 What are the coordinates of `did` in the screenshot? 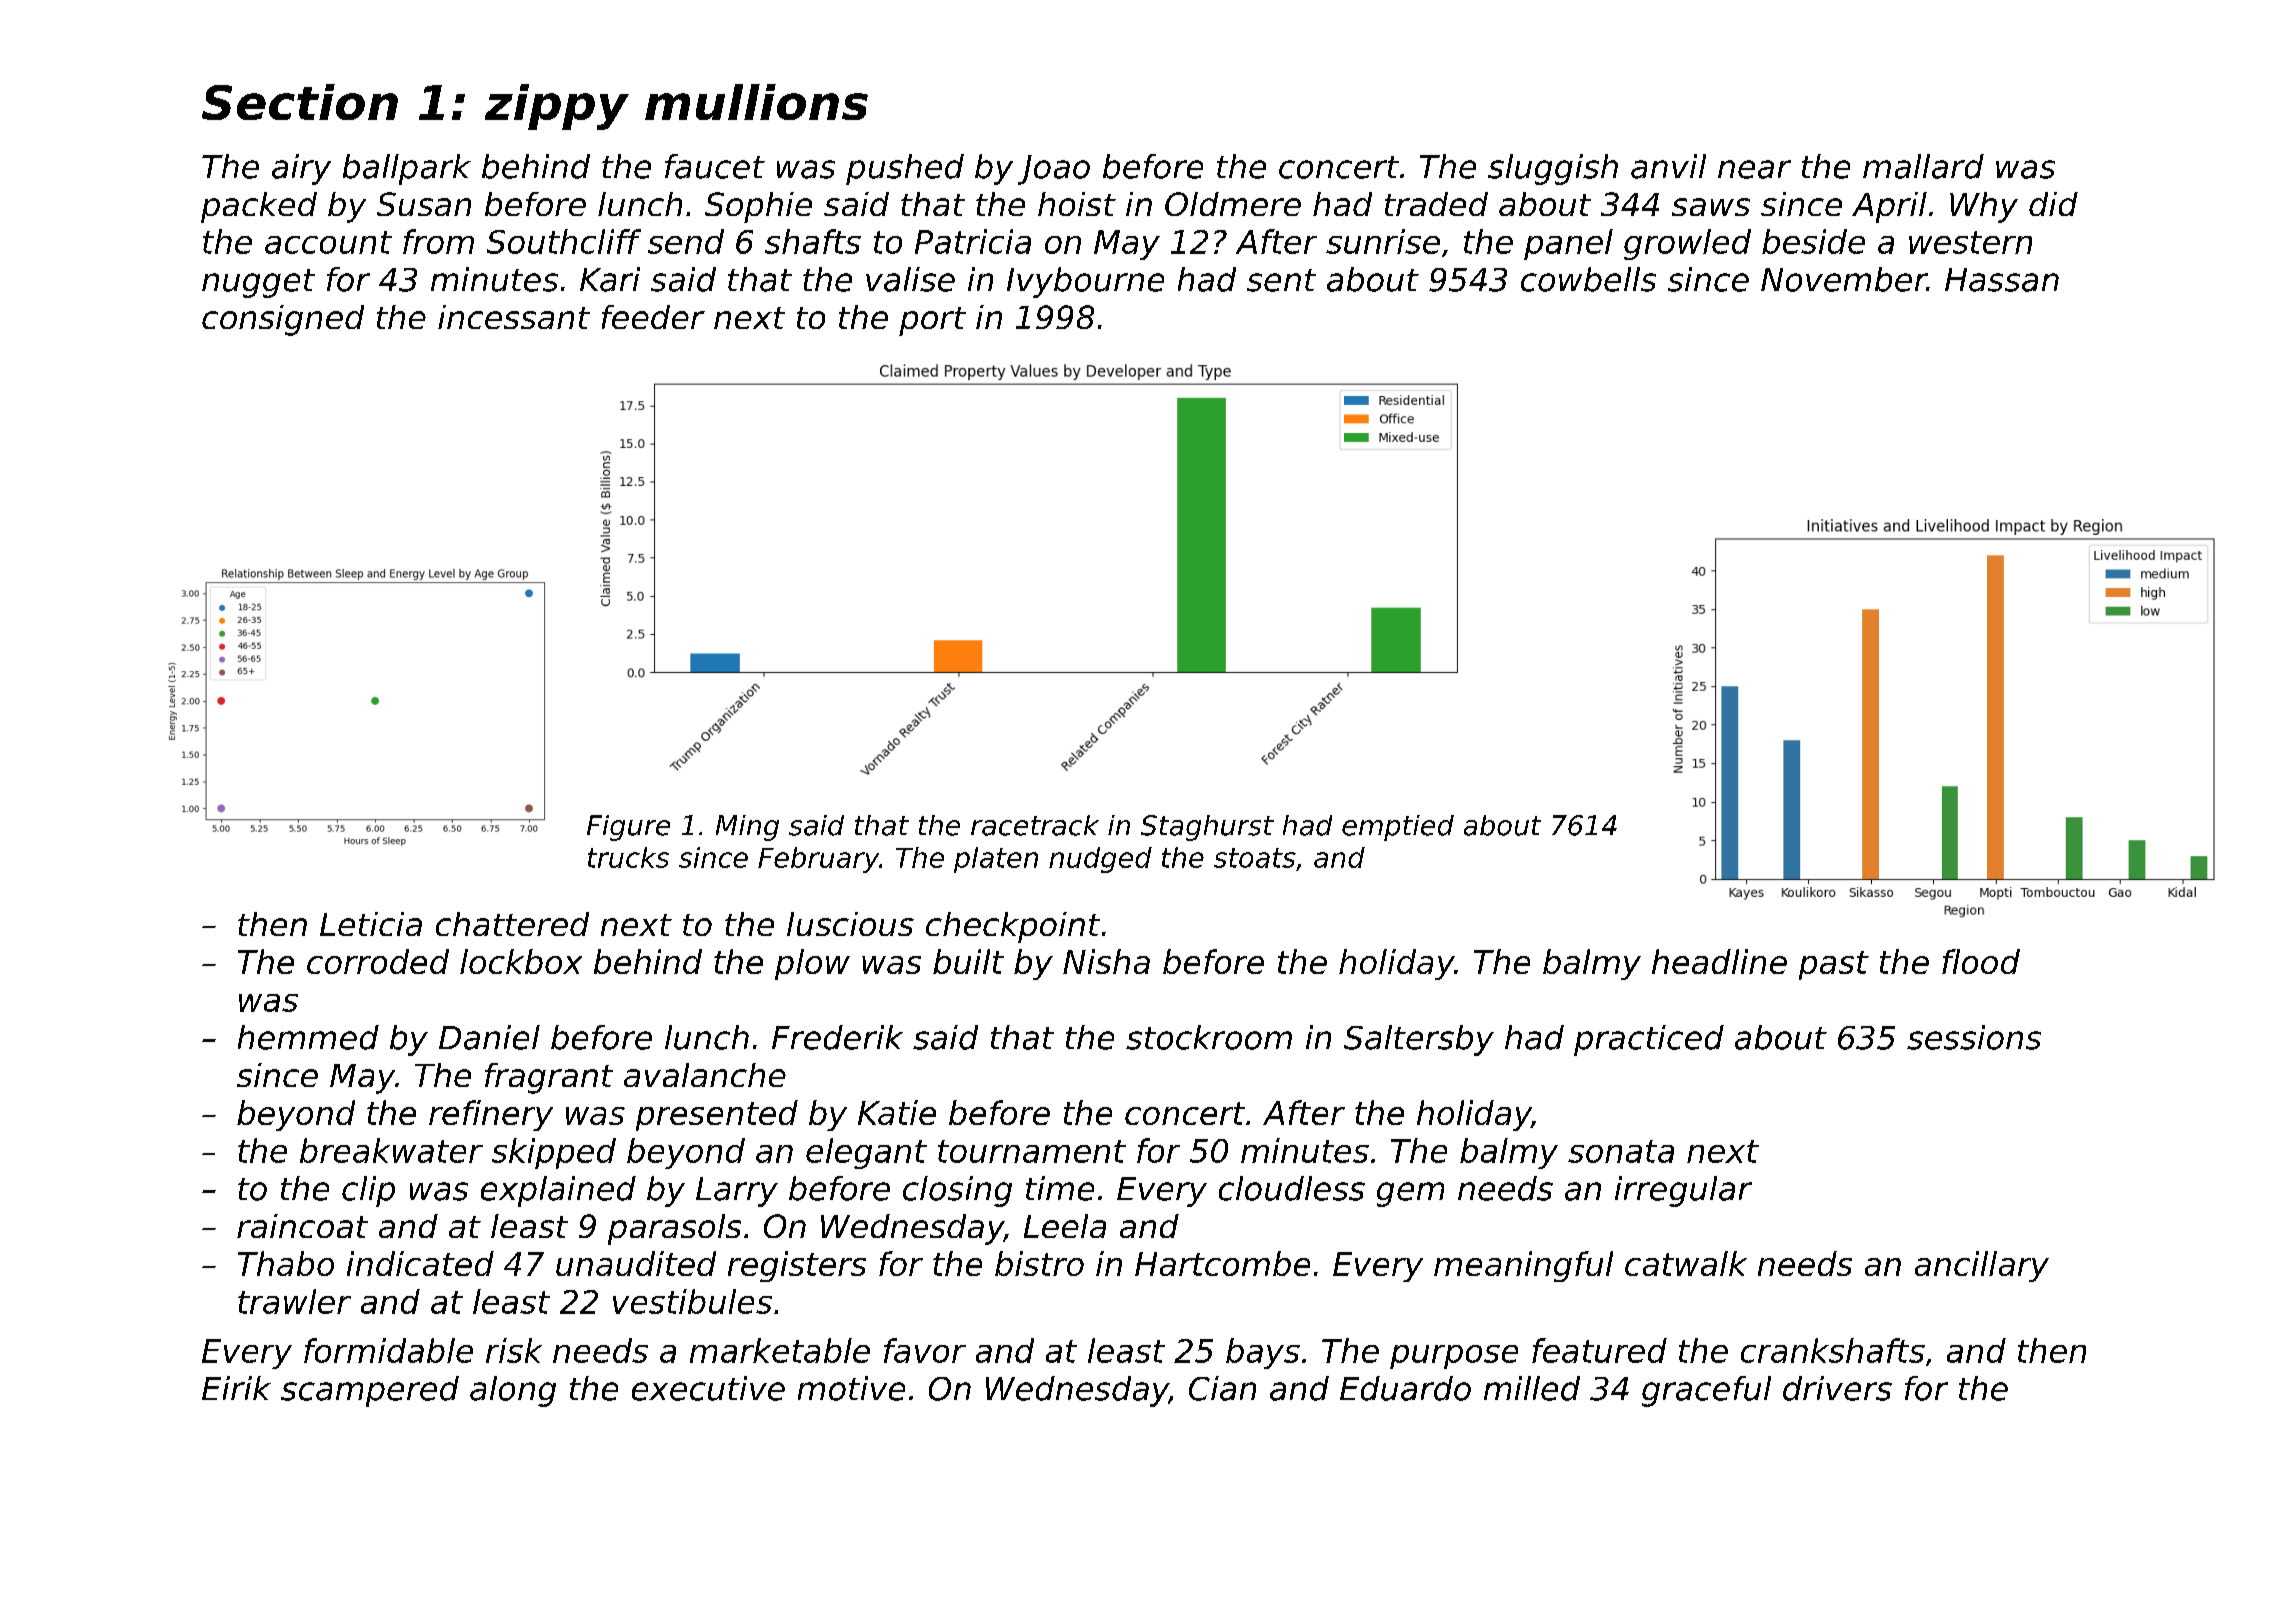 It's located at (2053, 204).
